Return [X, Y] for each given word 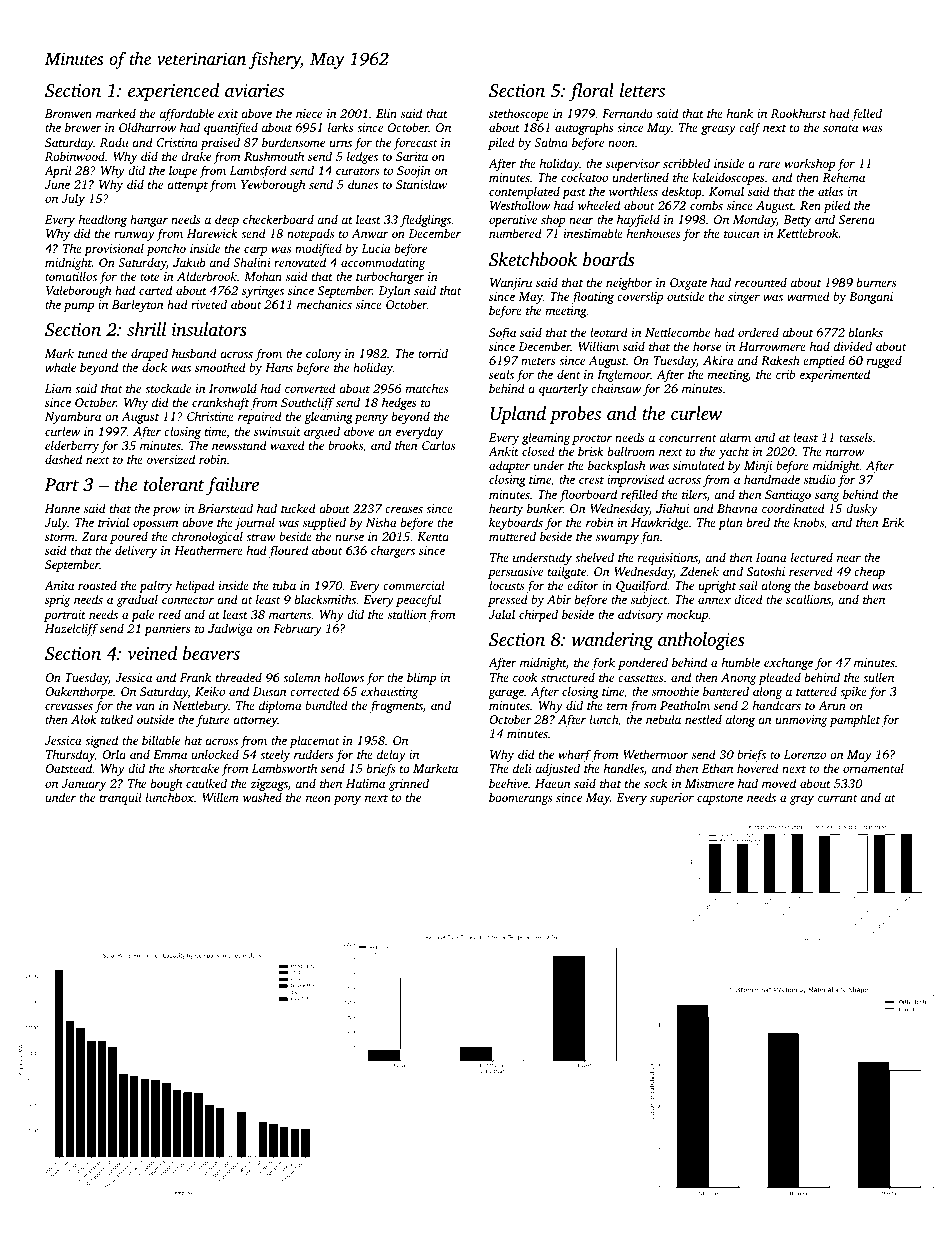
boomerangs [520, 798]
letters [642, 90]
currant [838, 798]
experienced [173, 92]
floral [591, 92]
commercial [414, 585]
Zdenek [699, 571]
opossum [155, 525]
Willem [220, 797]
